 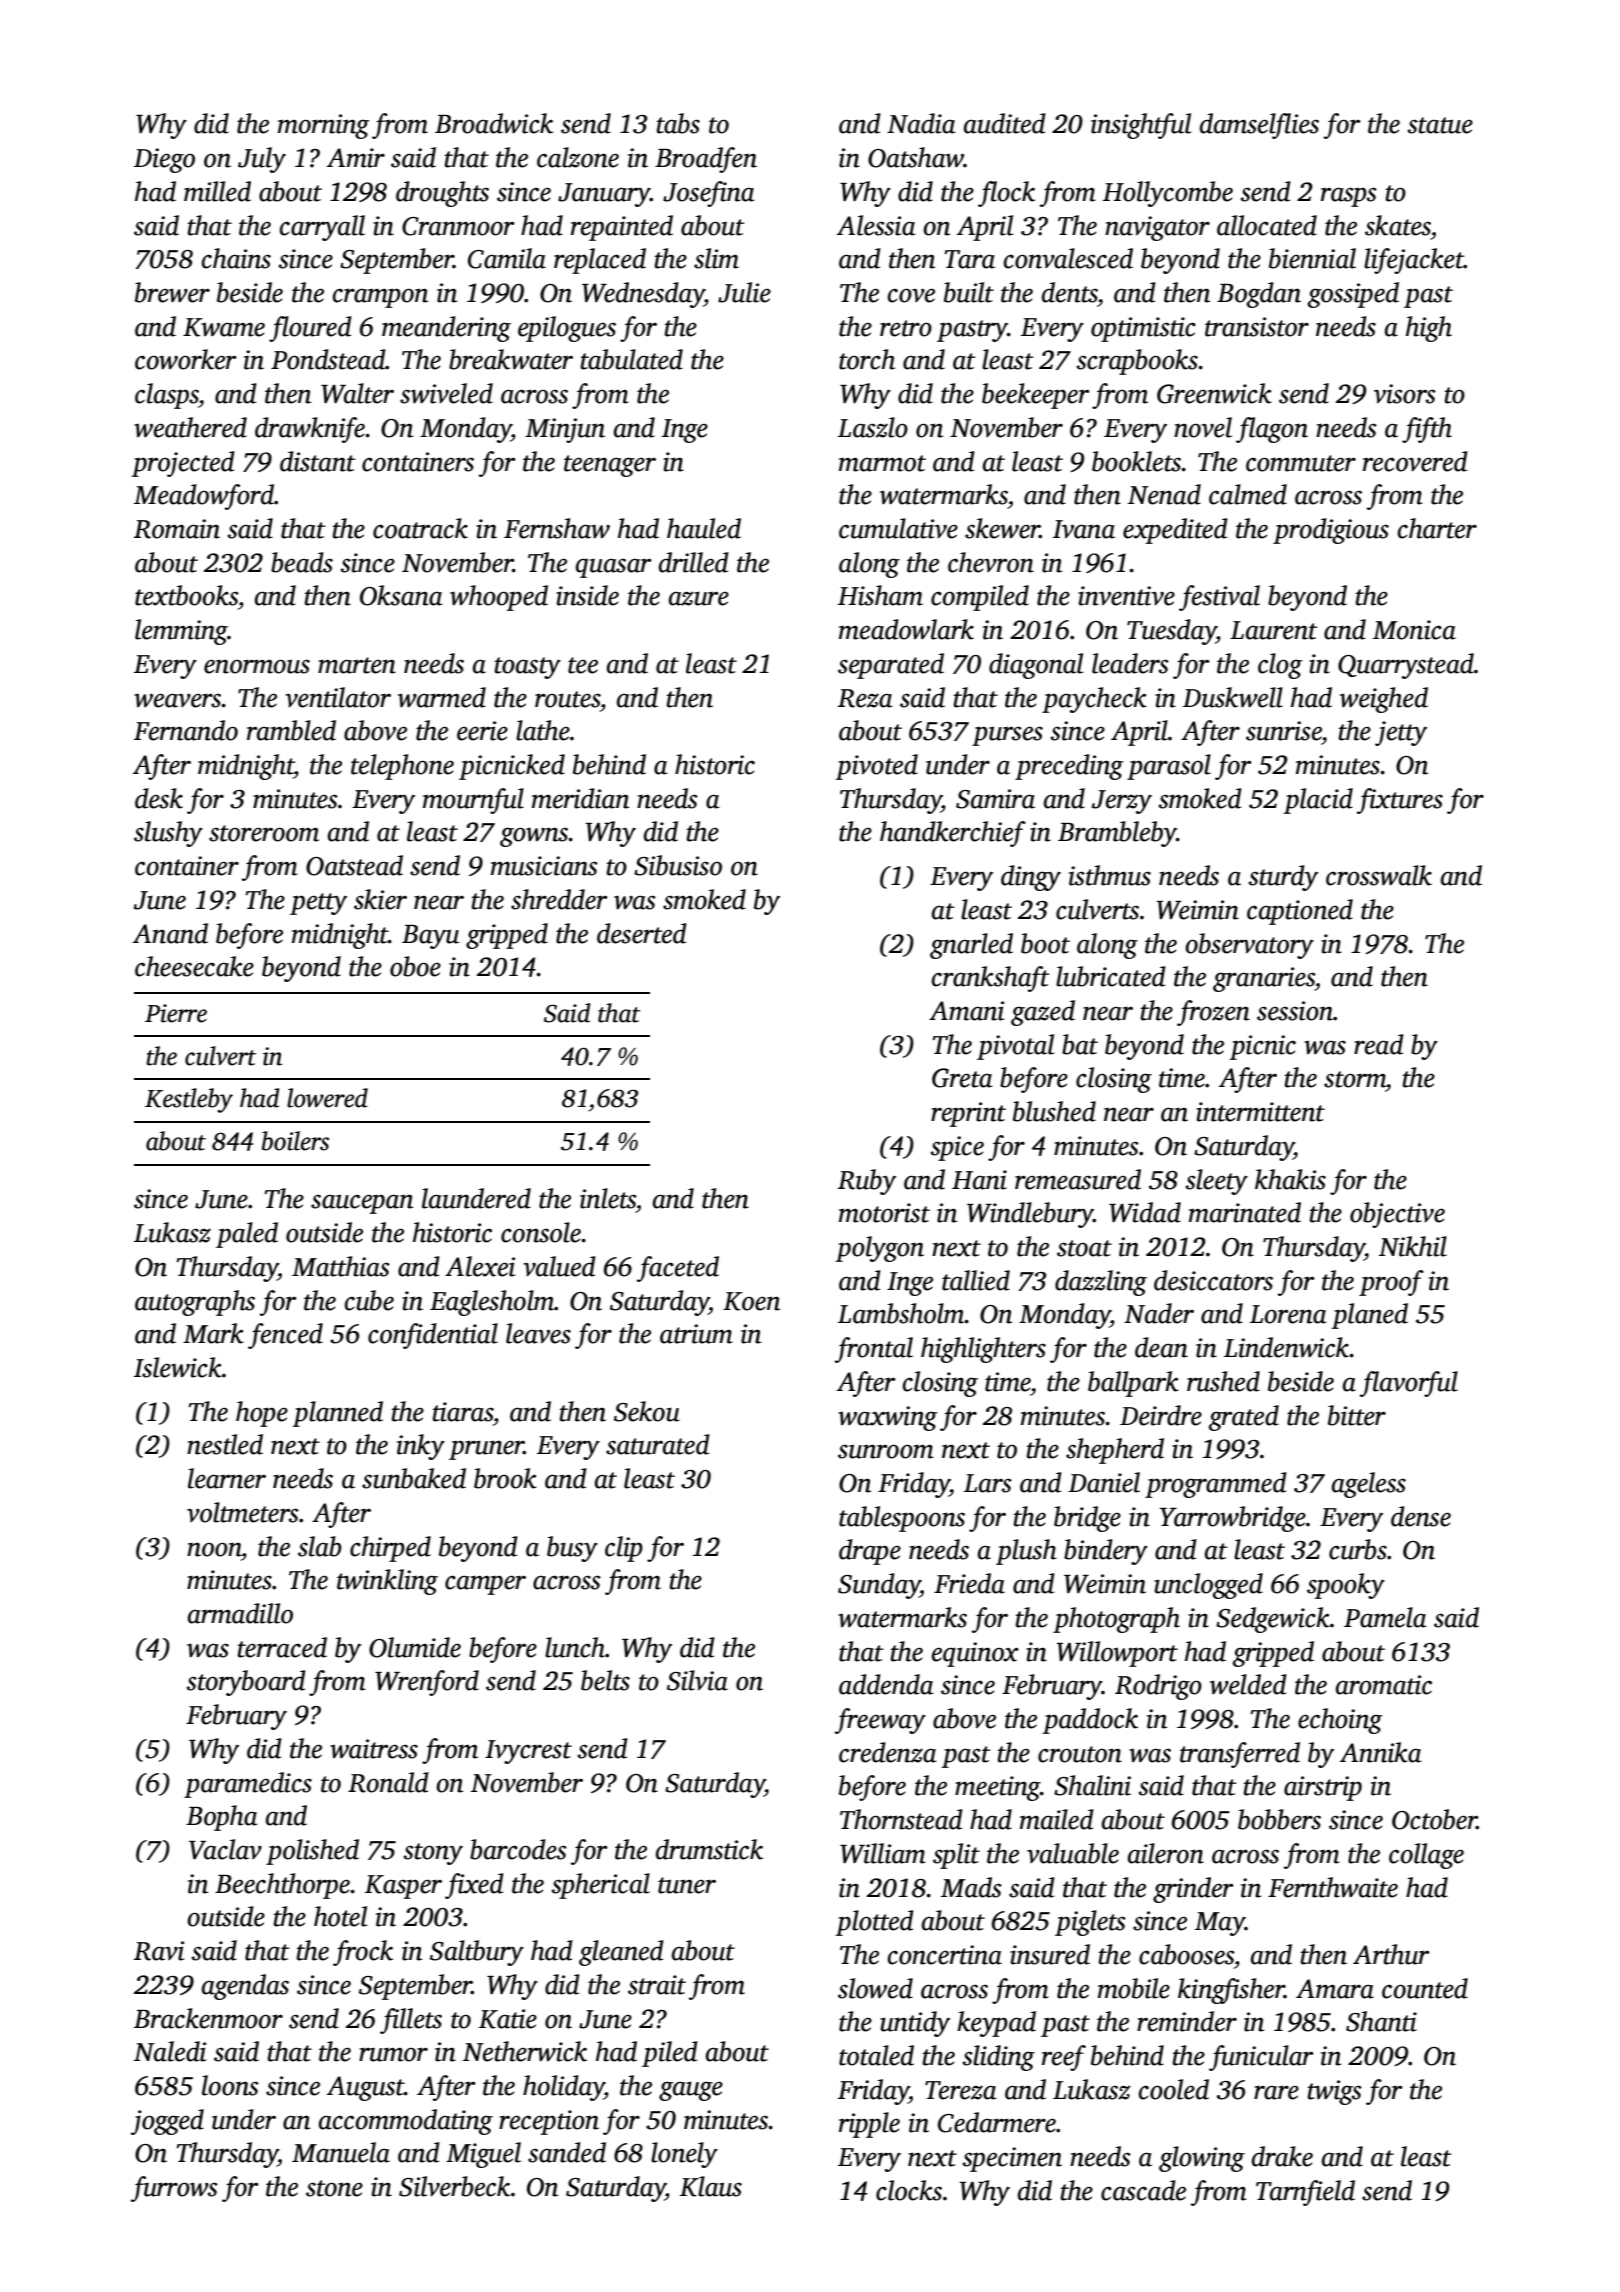 I want to click on stone, so click(x=334, y=2188).
